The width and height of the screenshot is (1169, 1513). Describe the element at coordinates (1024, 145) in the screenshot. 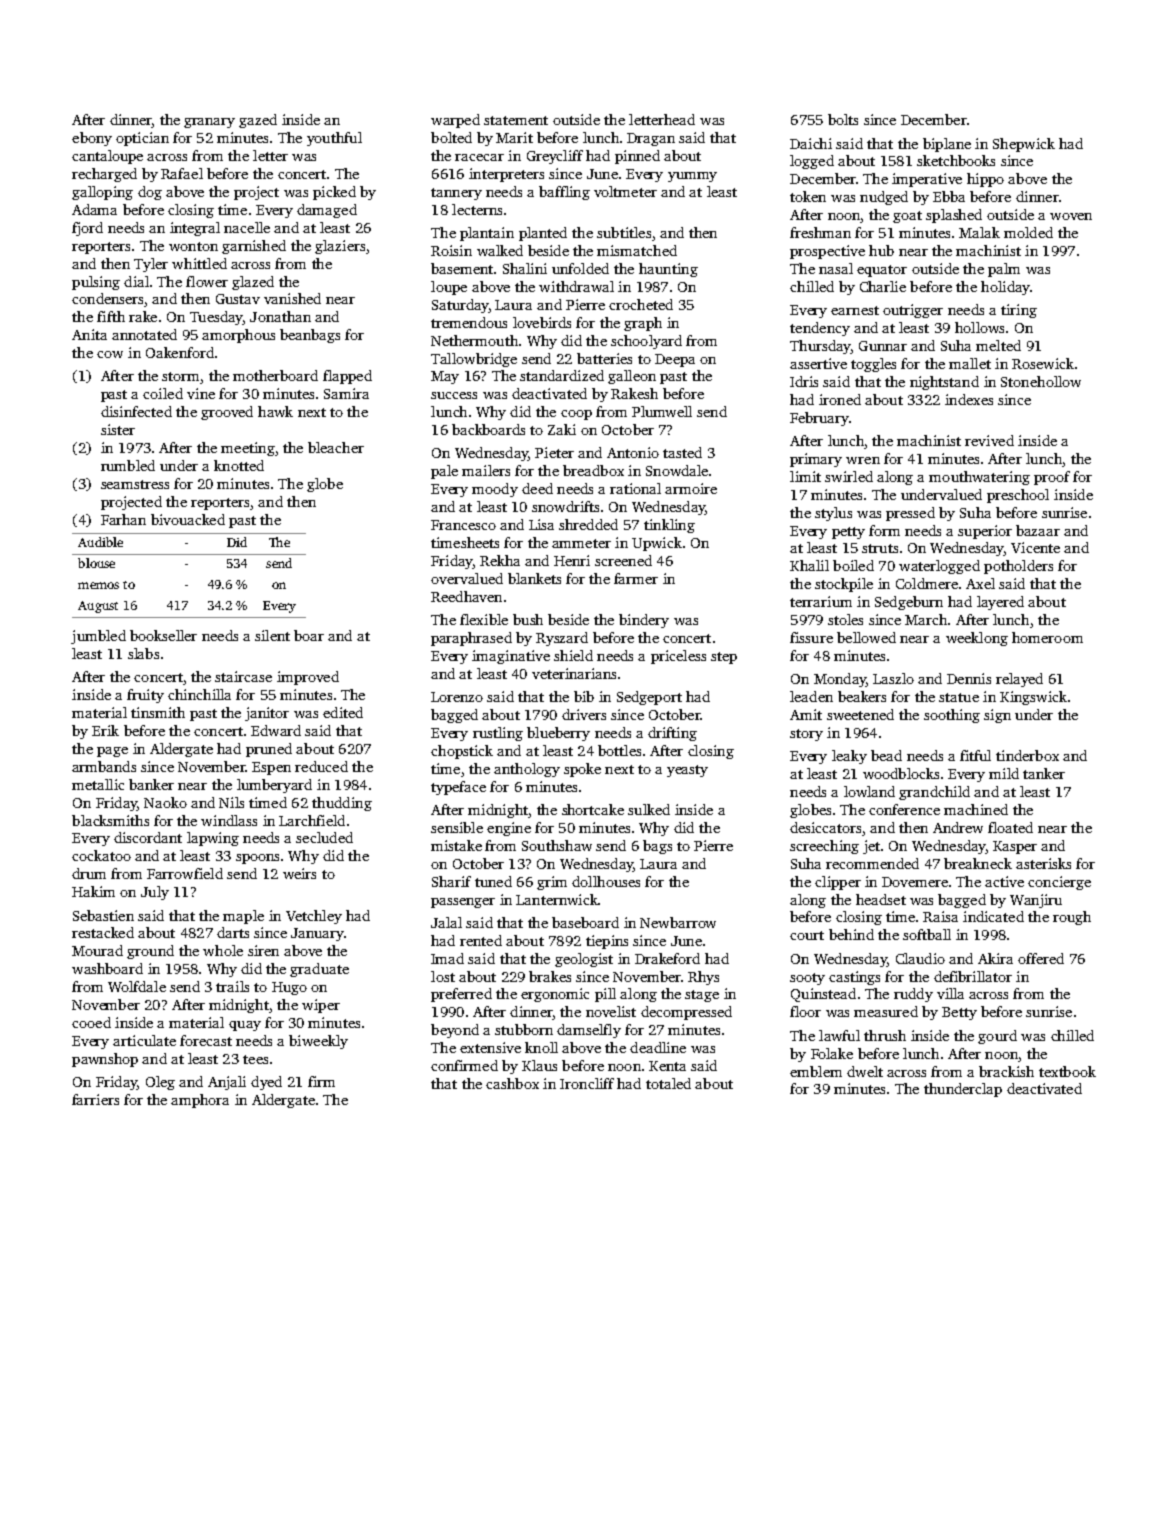

I see `Shepwick` at that location.
